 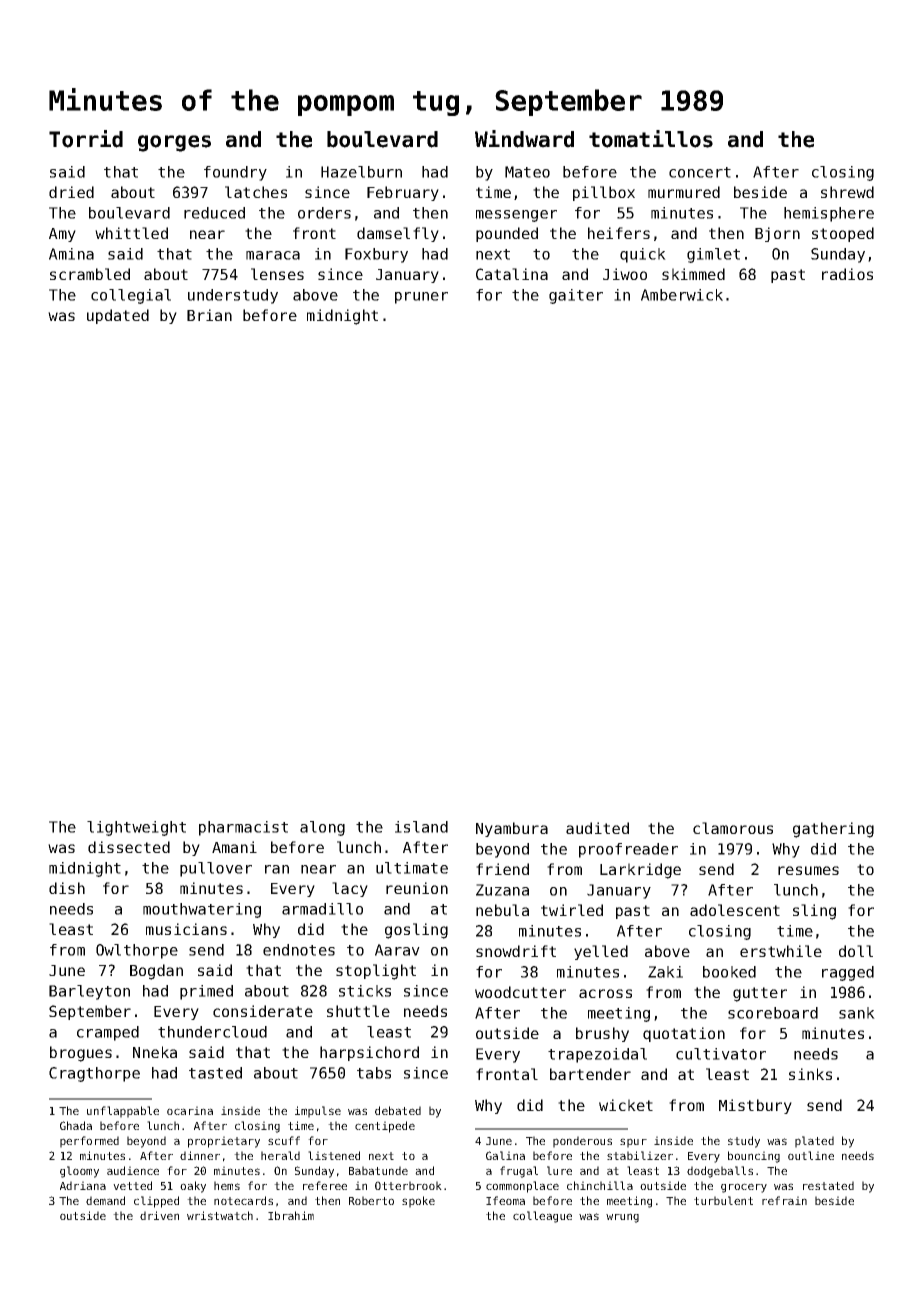 I want to click on referee, so click(x=325, y=1185).
